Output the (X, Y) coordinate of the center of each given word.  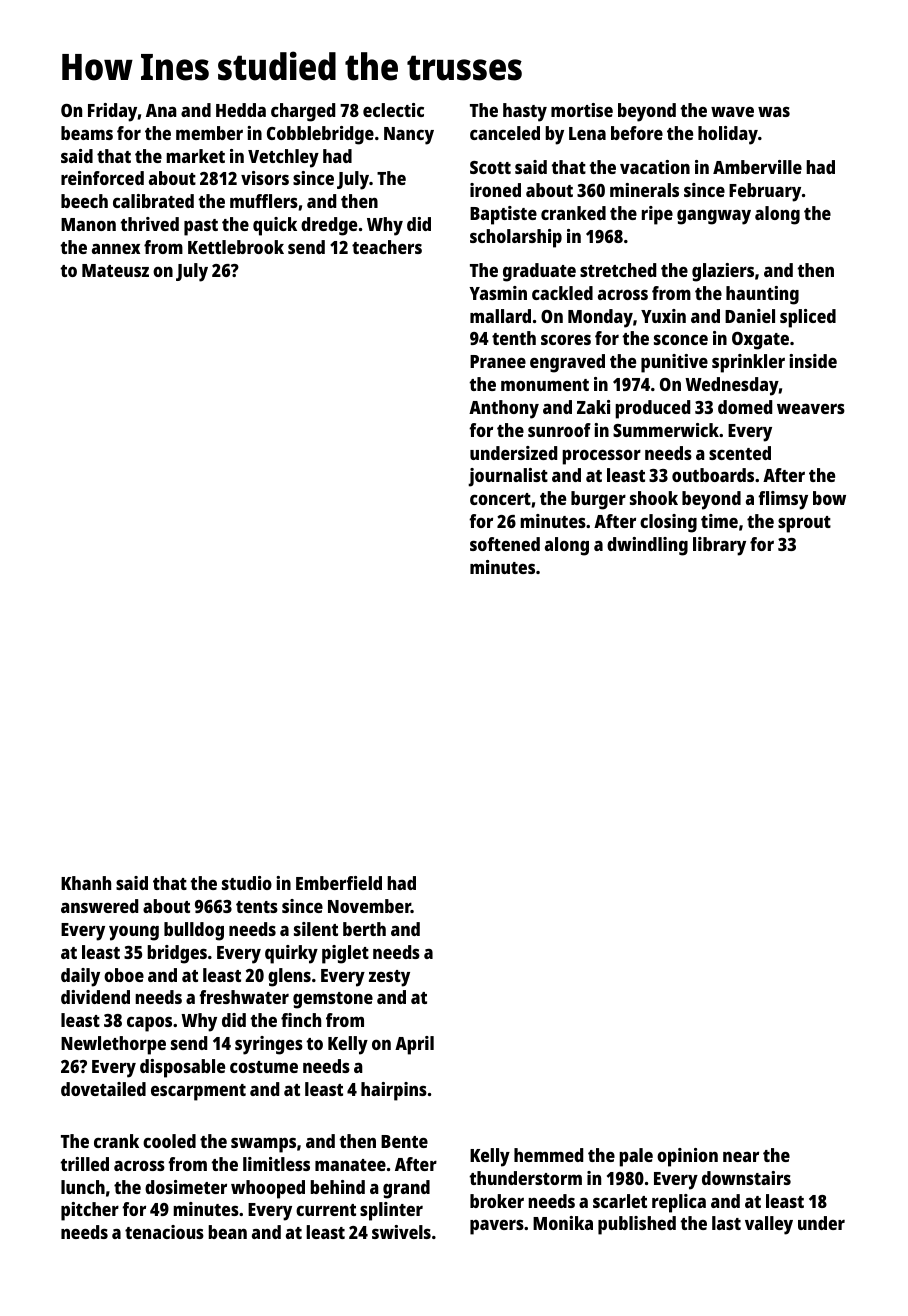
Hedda (241, 110)
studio (247, 883)
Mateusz (115, 270)
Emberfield (339, 883)
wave (732, 111)
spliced (808, 318)
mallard (500, 316)
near (741, 1156)
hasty (525, 112)
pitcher (90, 1211)
